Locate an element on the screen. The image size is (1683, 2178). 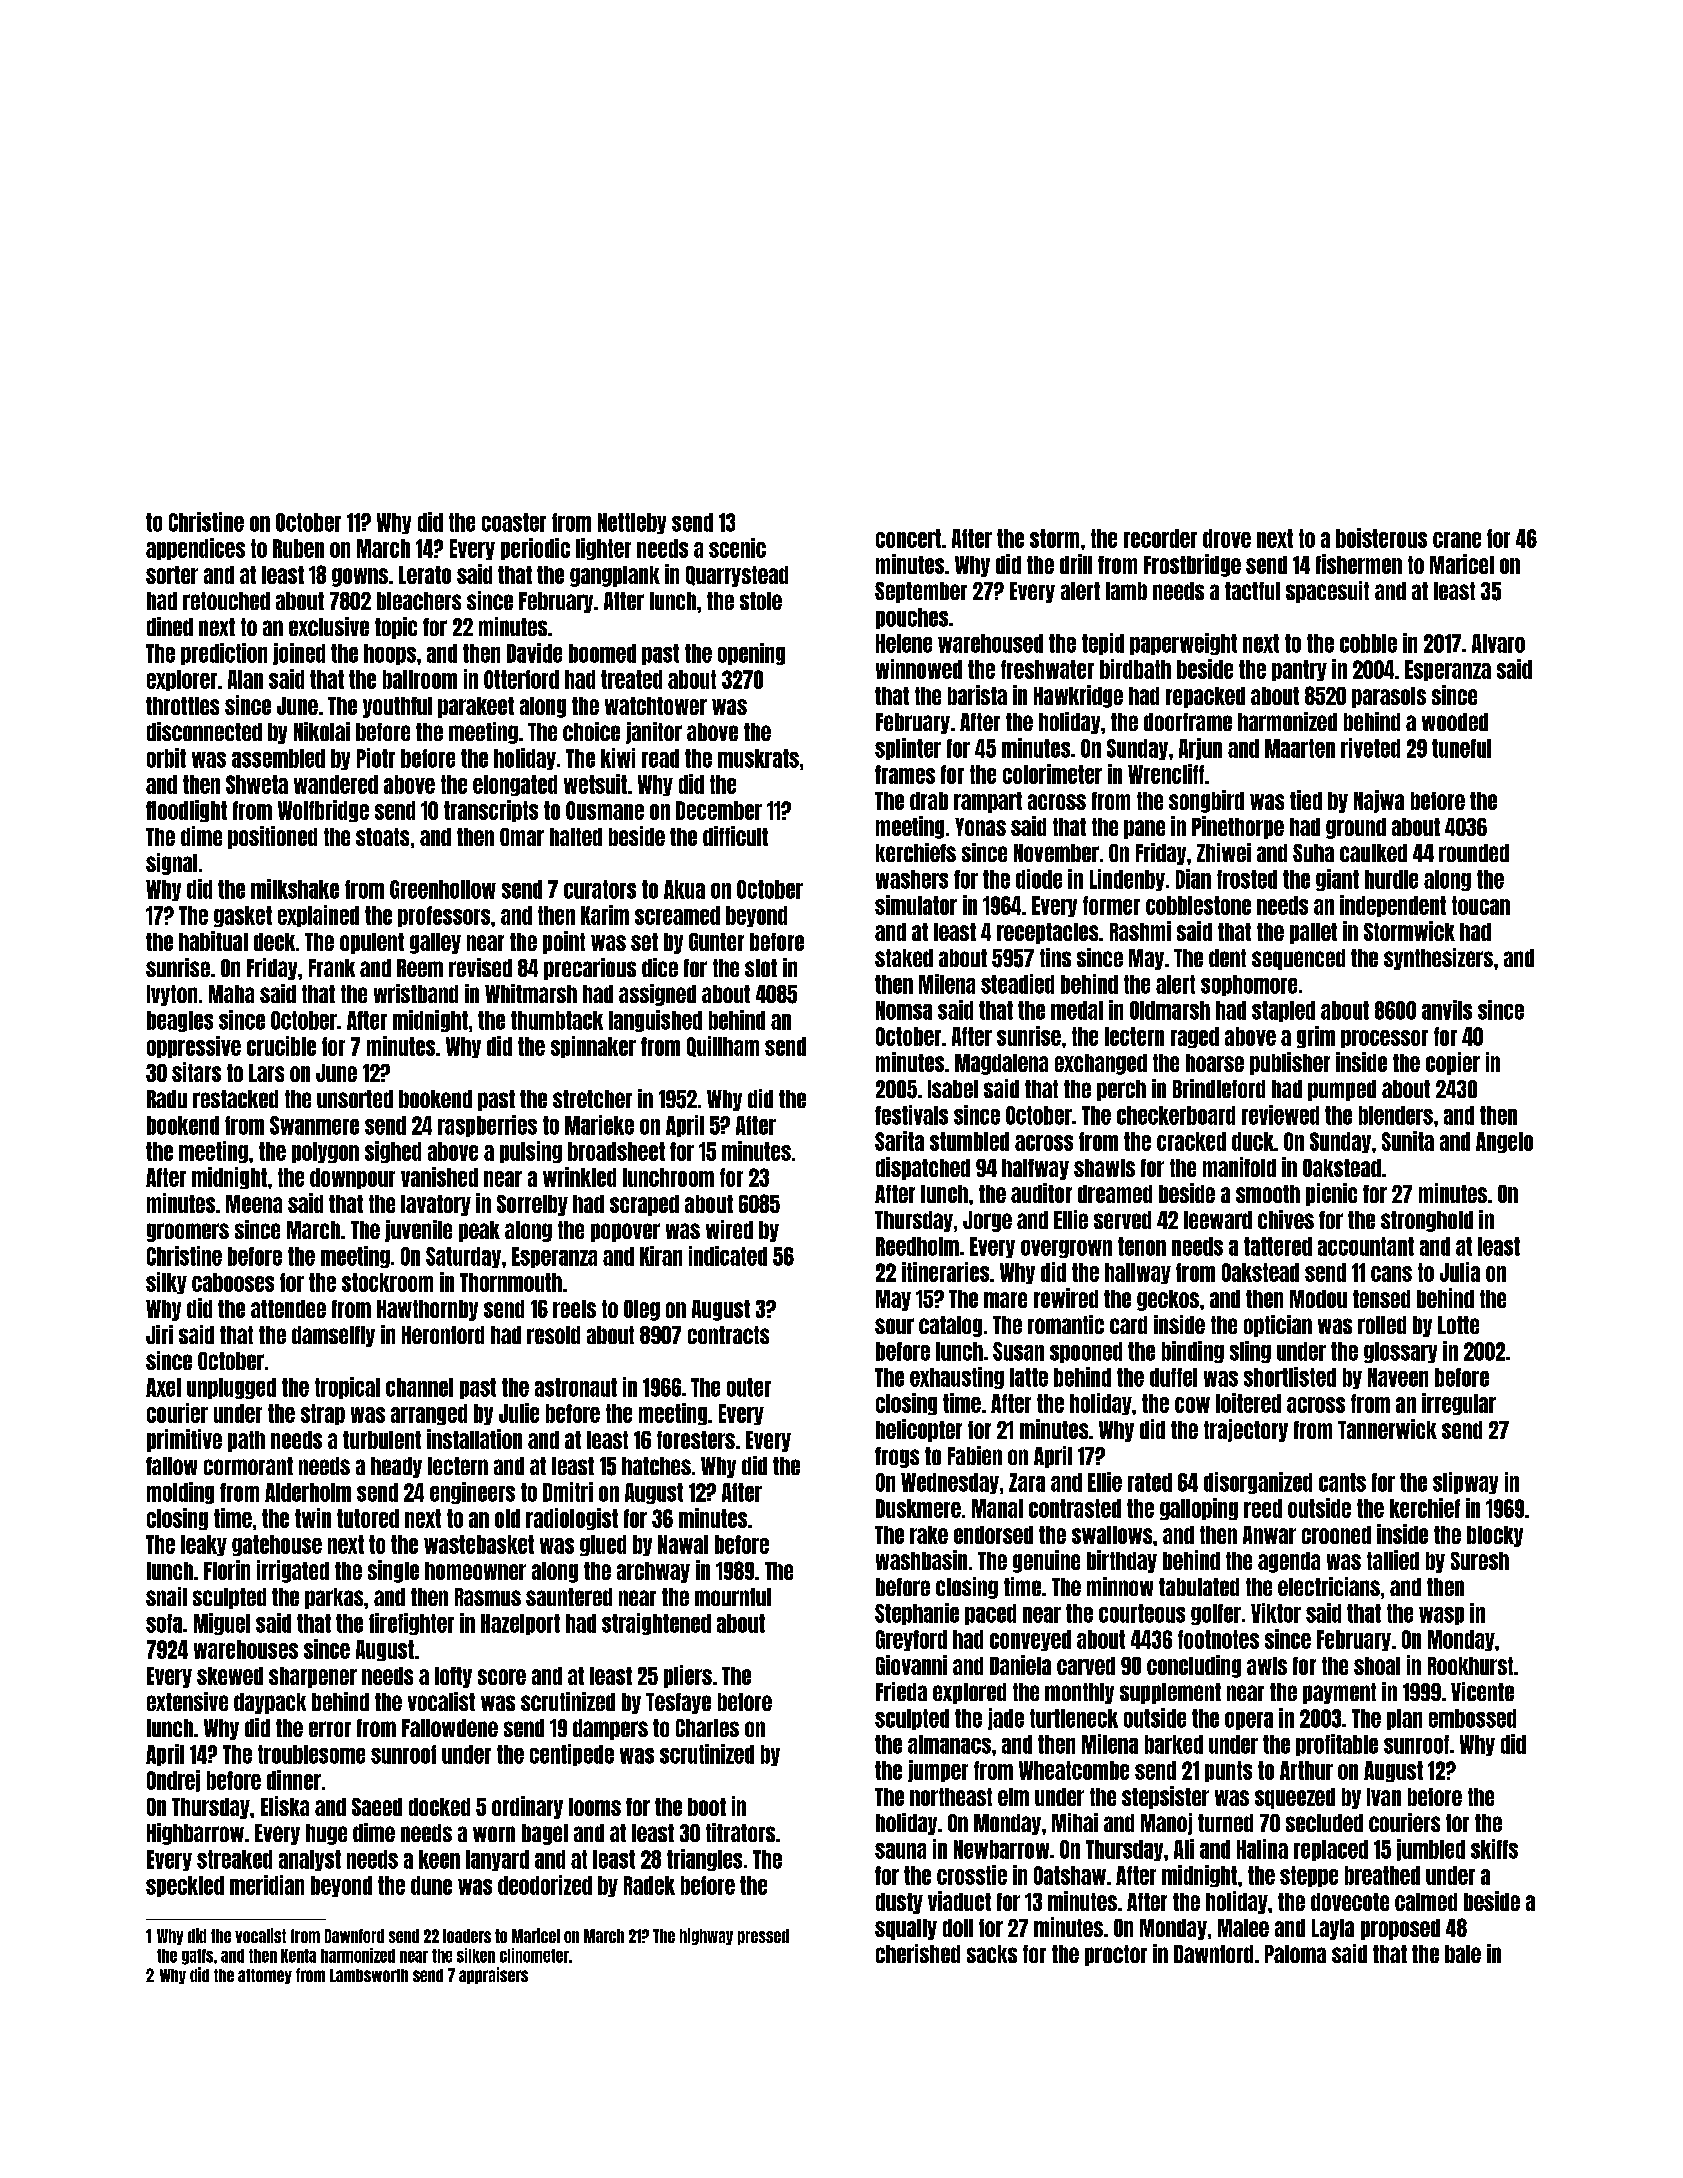
retouched is located at coordinates (226, 601).
